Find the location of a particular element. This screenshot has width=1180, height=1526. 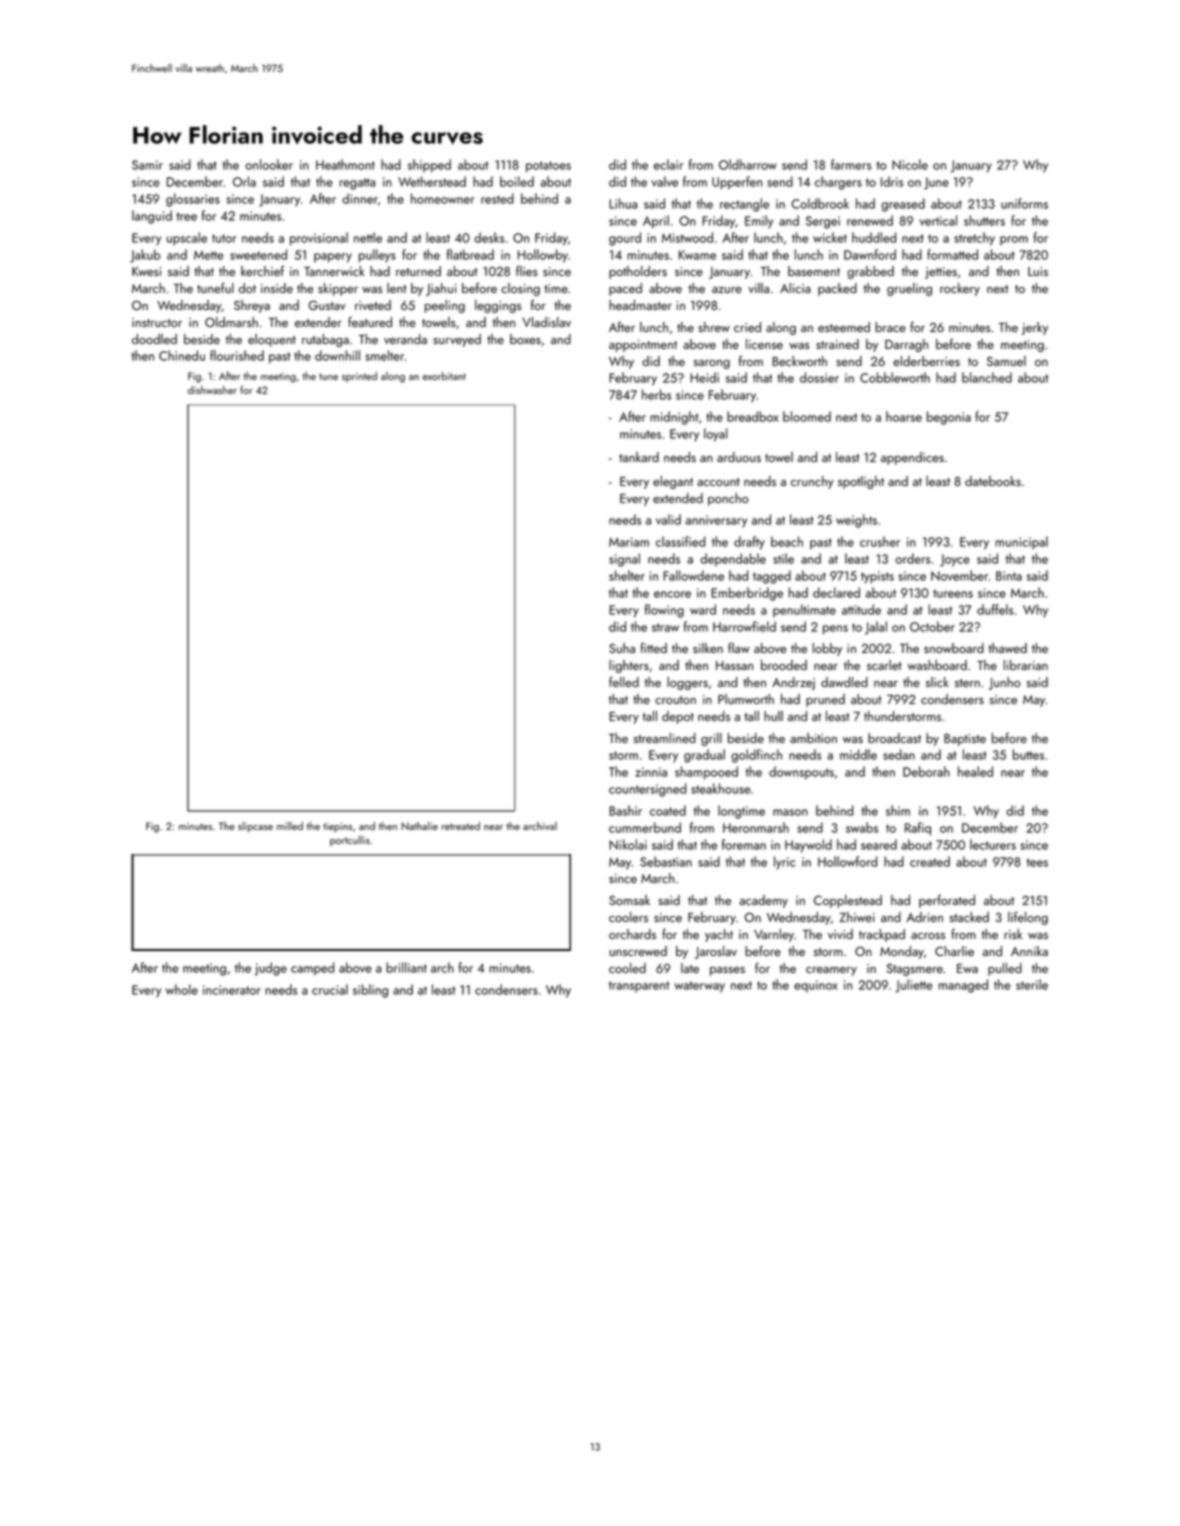

Suha is located at coordinates (622, 648).
